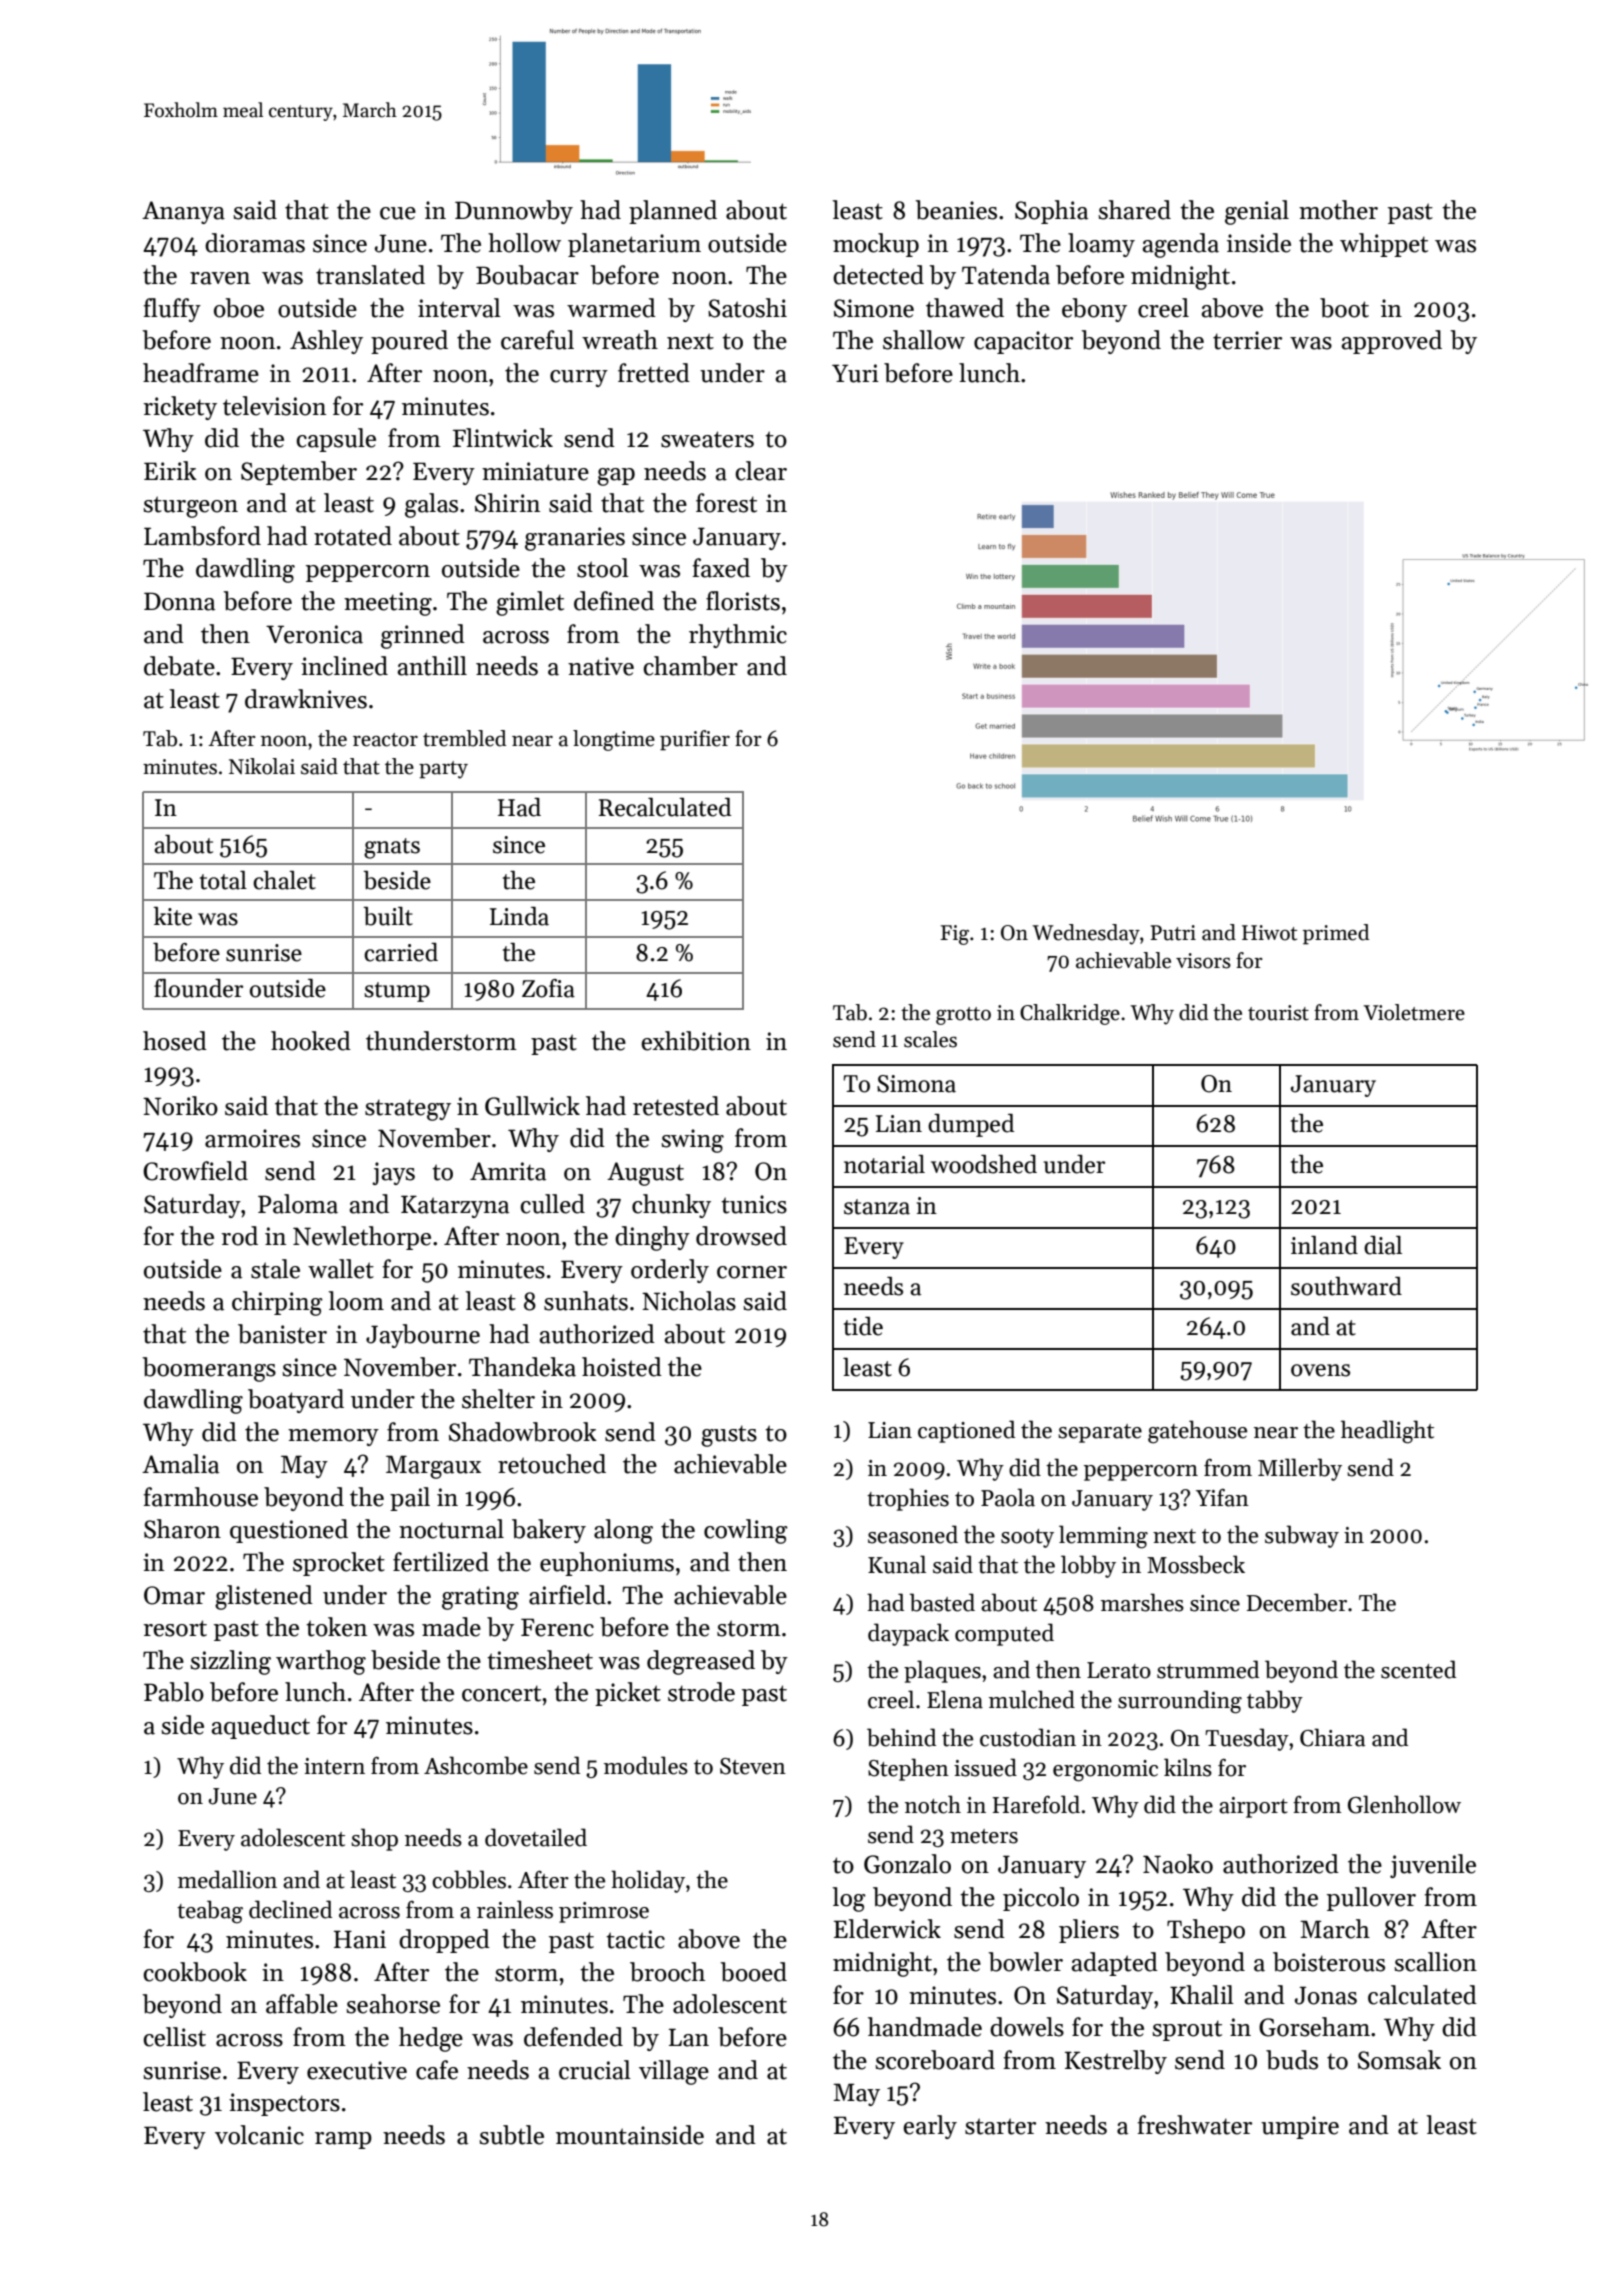 This screenshot has width=1620, height=2292. What do you see at coordinates (1247, 340) in the screenshot?
I see `terrier` at bounding box center [1247, 340].
